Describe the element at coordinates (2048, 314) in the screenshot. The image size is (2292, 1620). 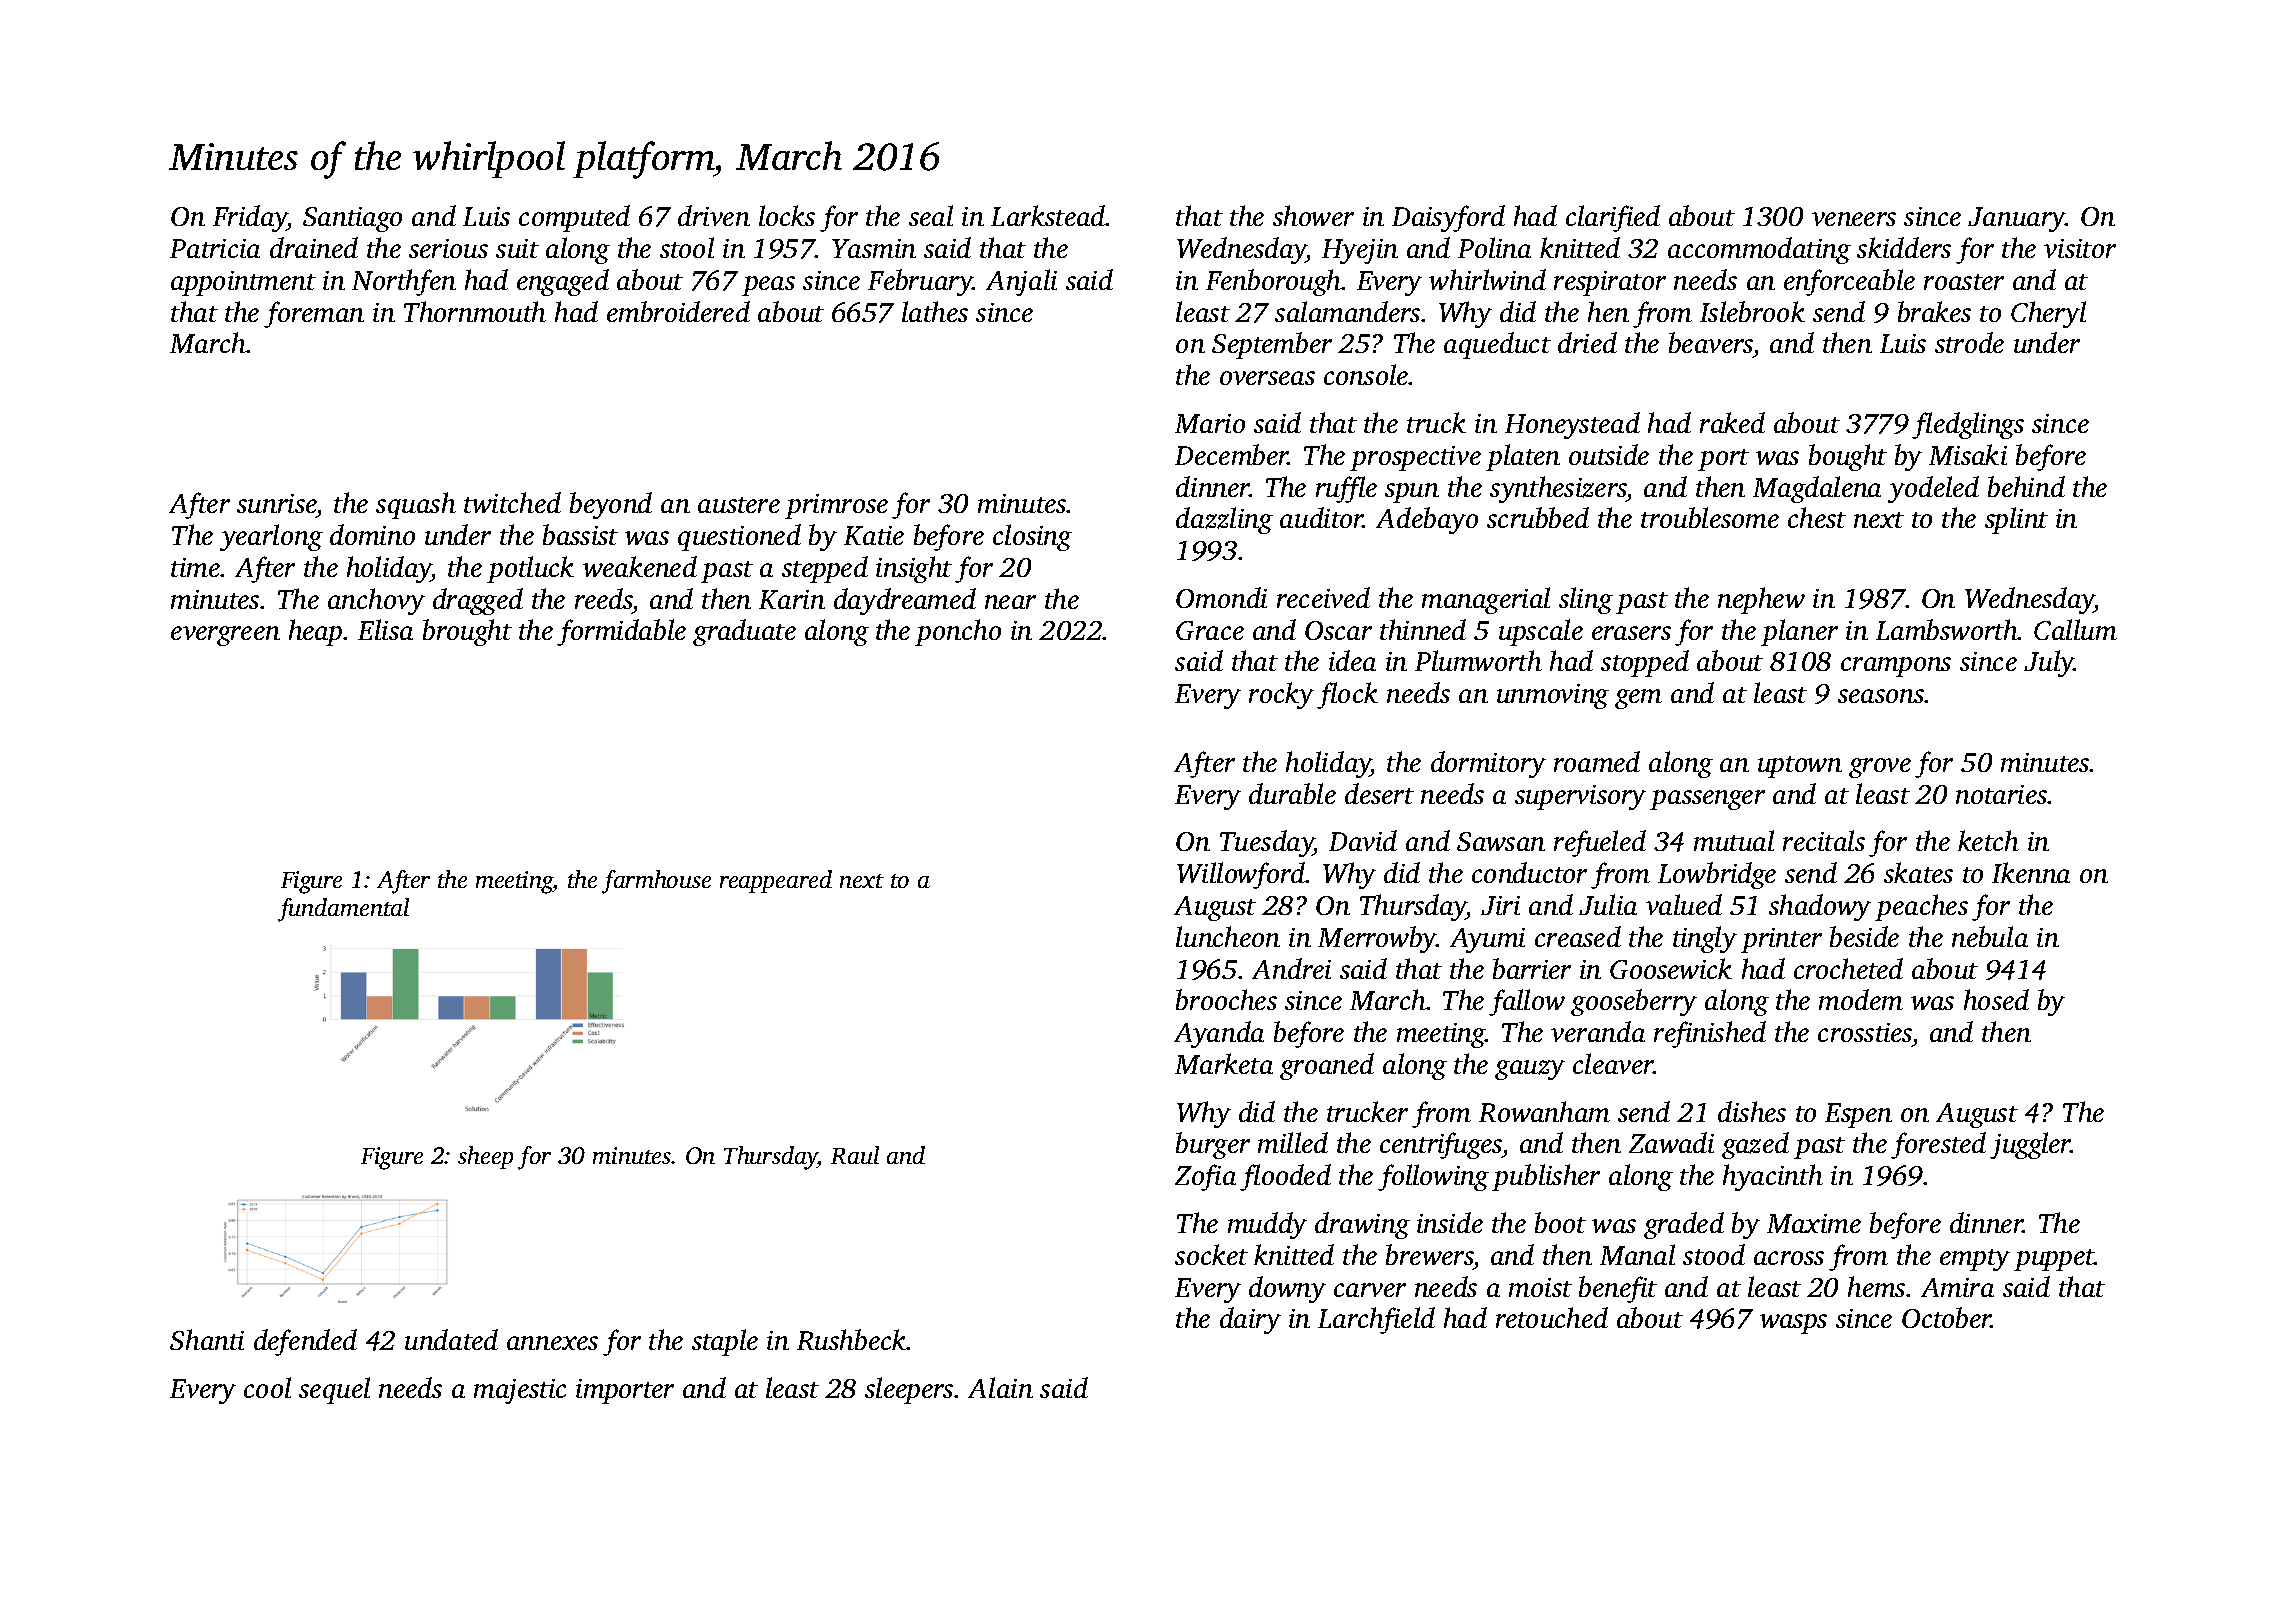
I see `Cheryl` at that location.
